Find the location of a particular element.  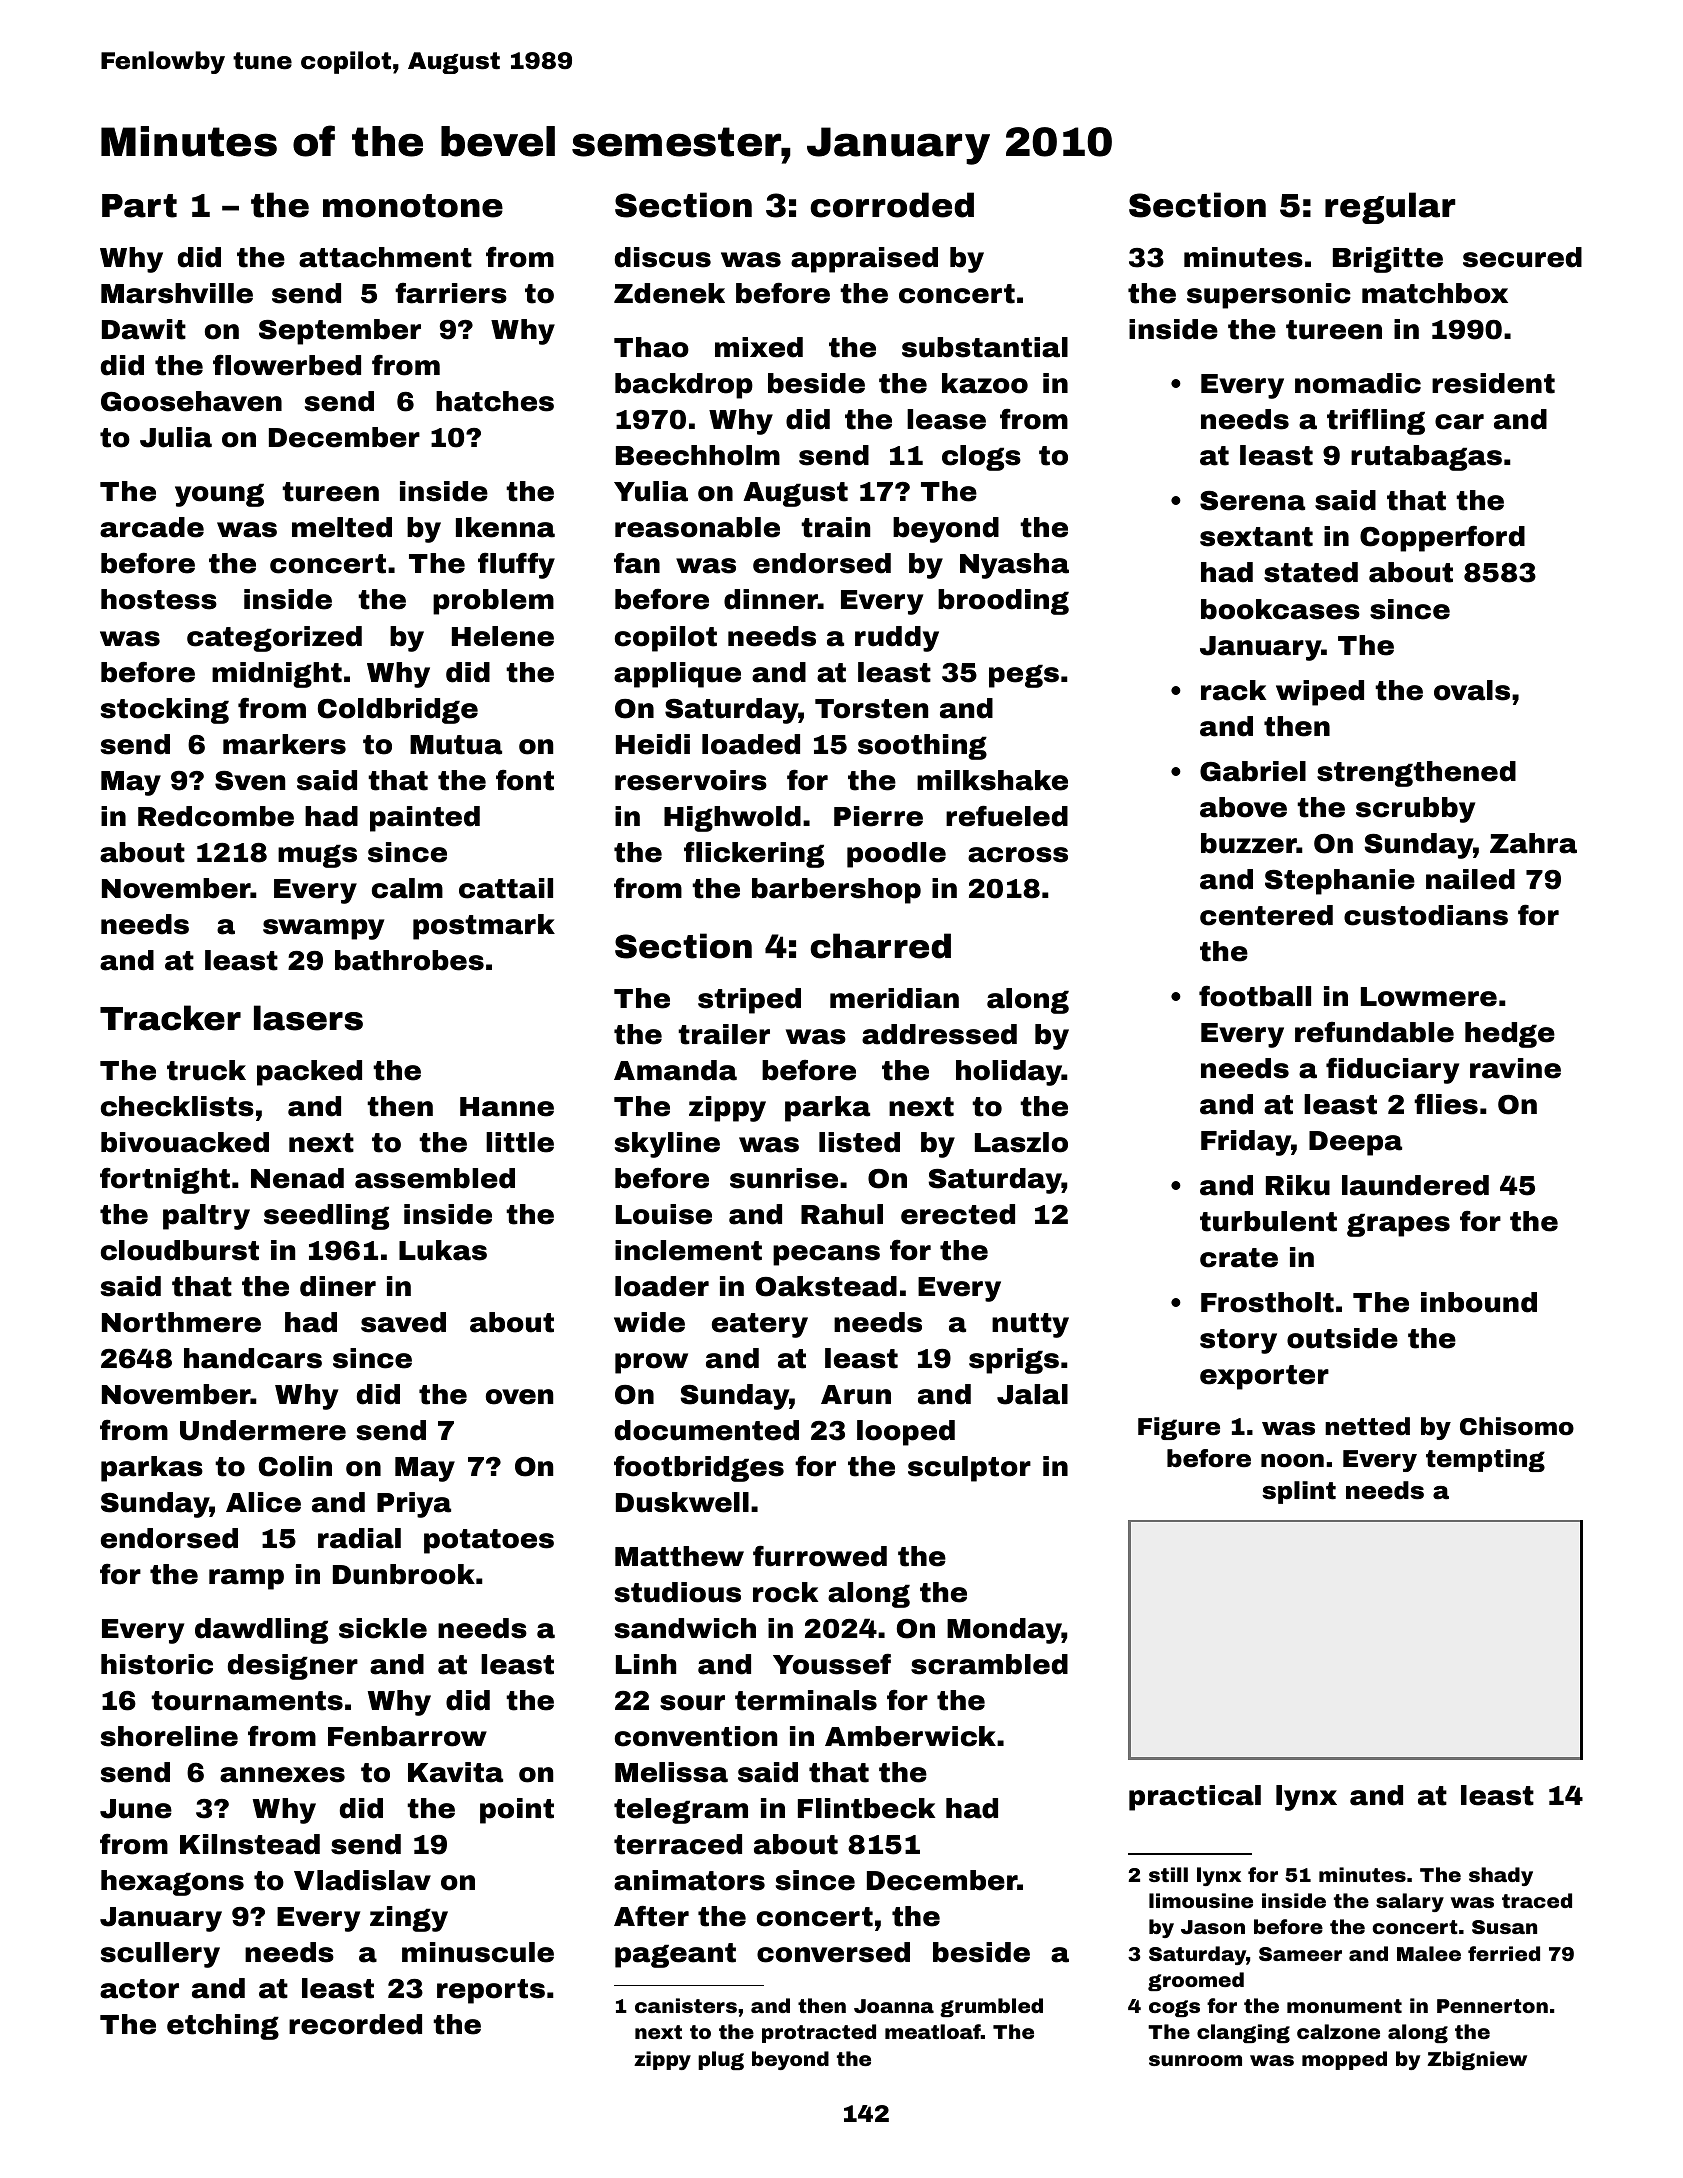

monotone is located at coordinates (413, 206).
